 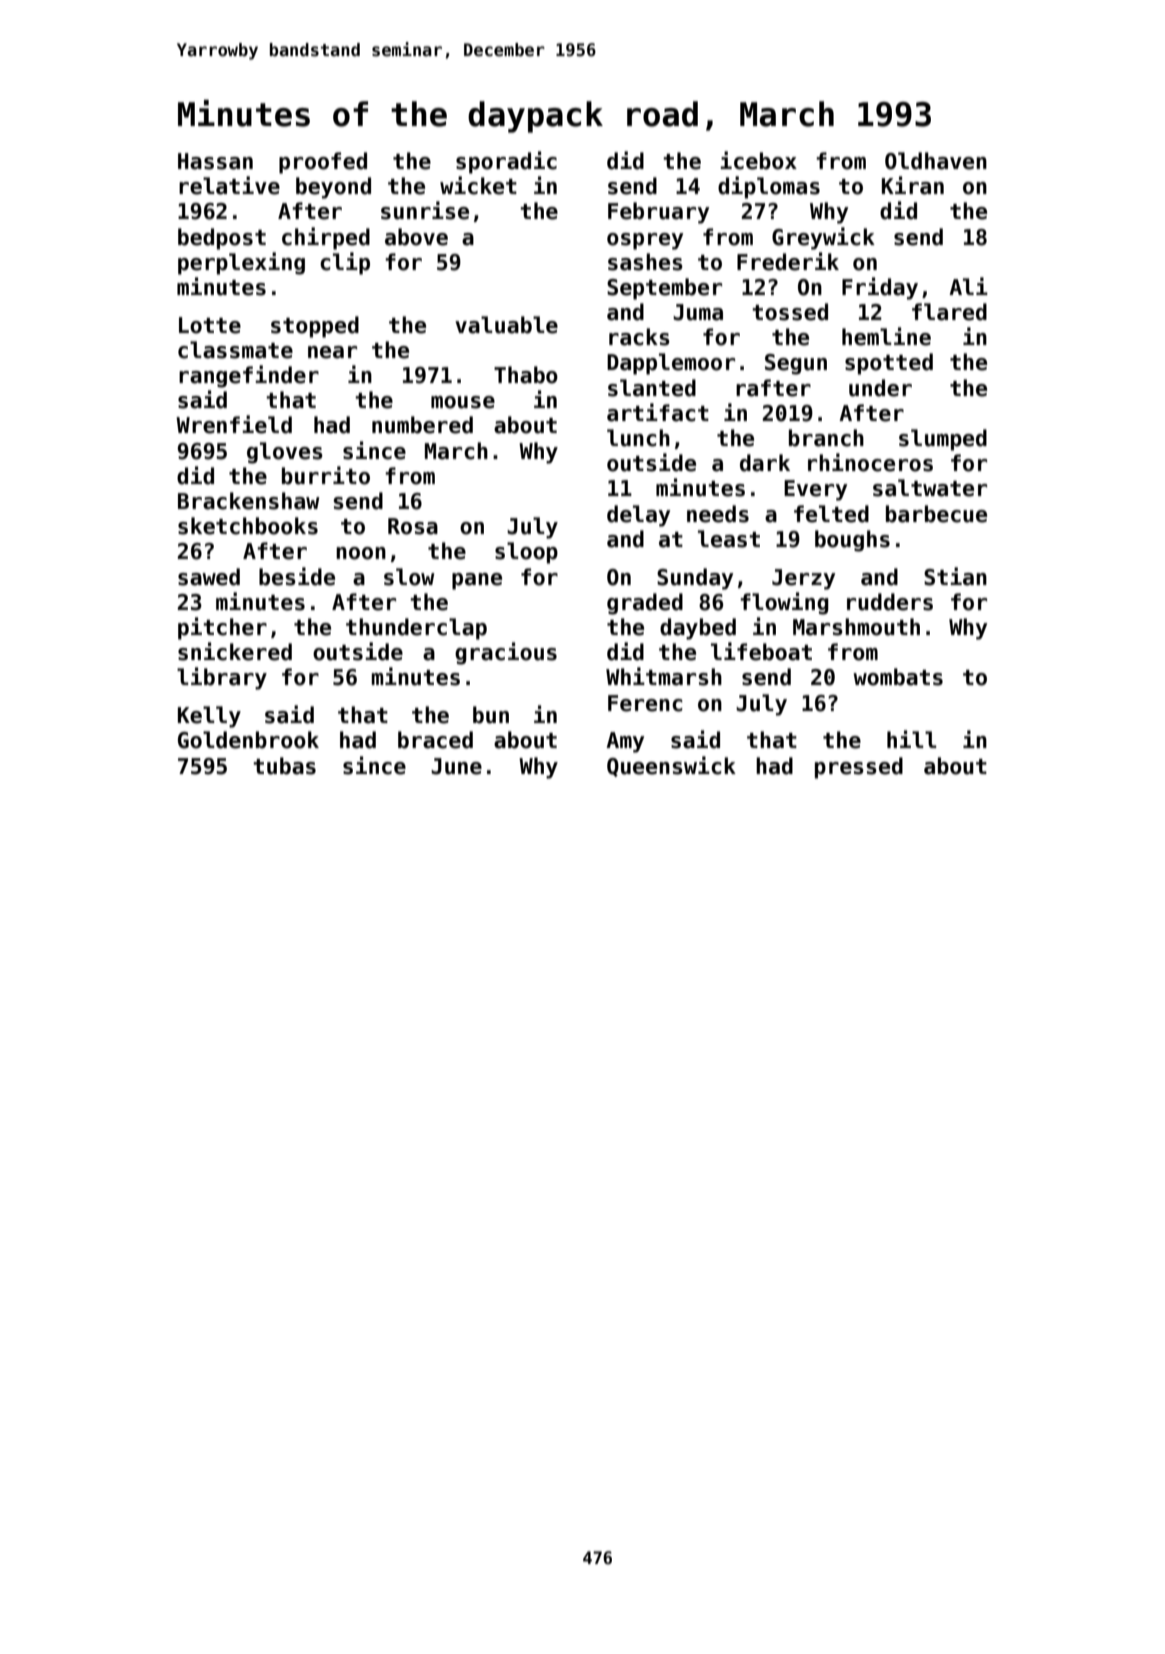 I want to click on tubas, so click(x=284, y=766).
